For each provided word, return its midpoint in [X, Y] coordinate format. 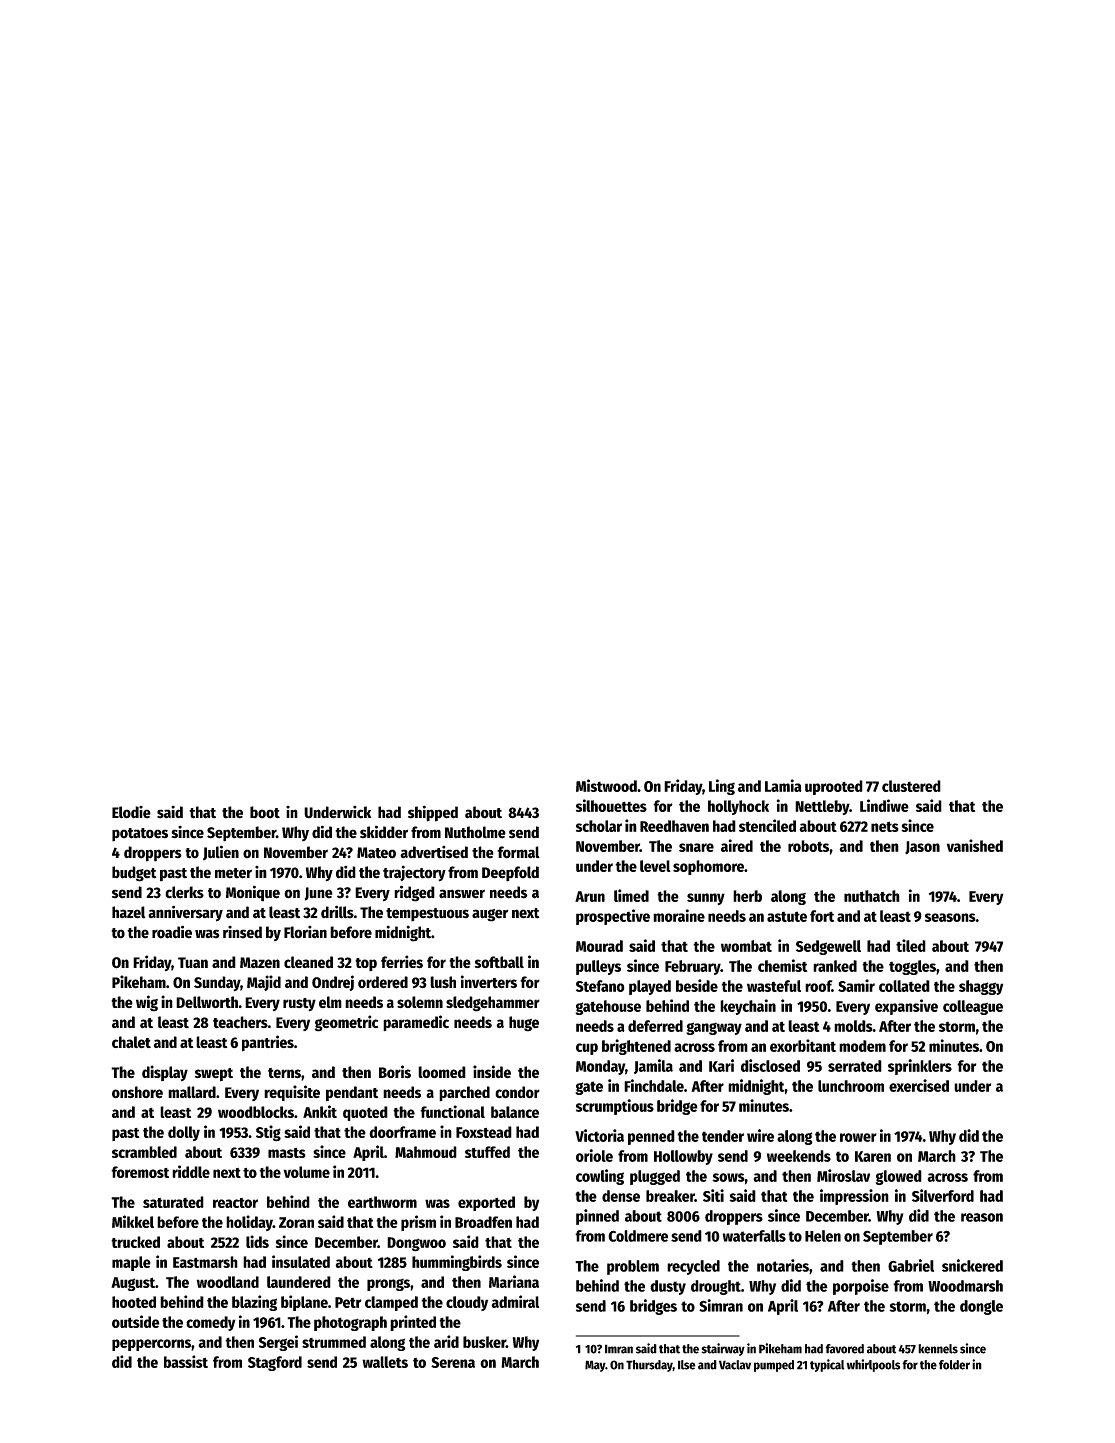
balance [515, 1112]
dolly [184, 1133]
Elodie [131, 812]
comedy [210, 1323]
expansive [906, 1007]
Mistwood [606, 785]
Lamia [783, 785]
